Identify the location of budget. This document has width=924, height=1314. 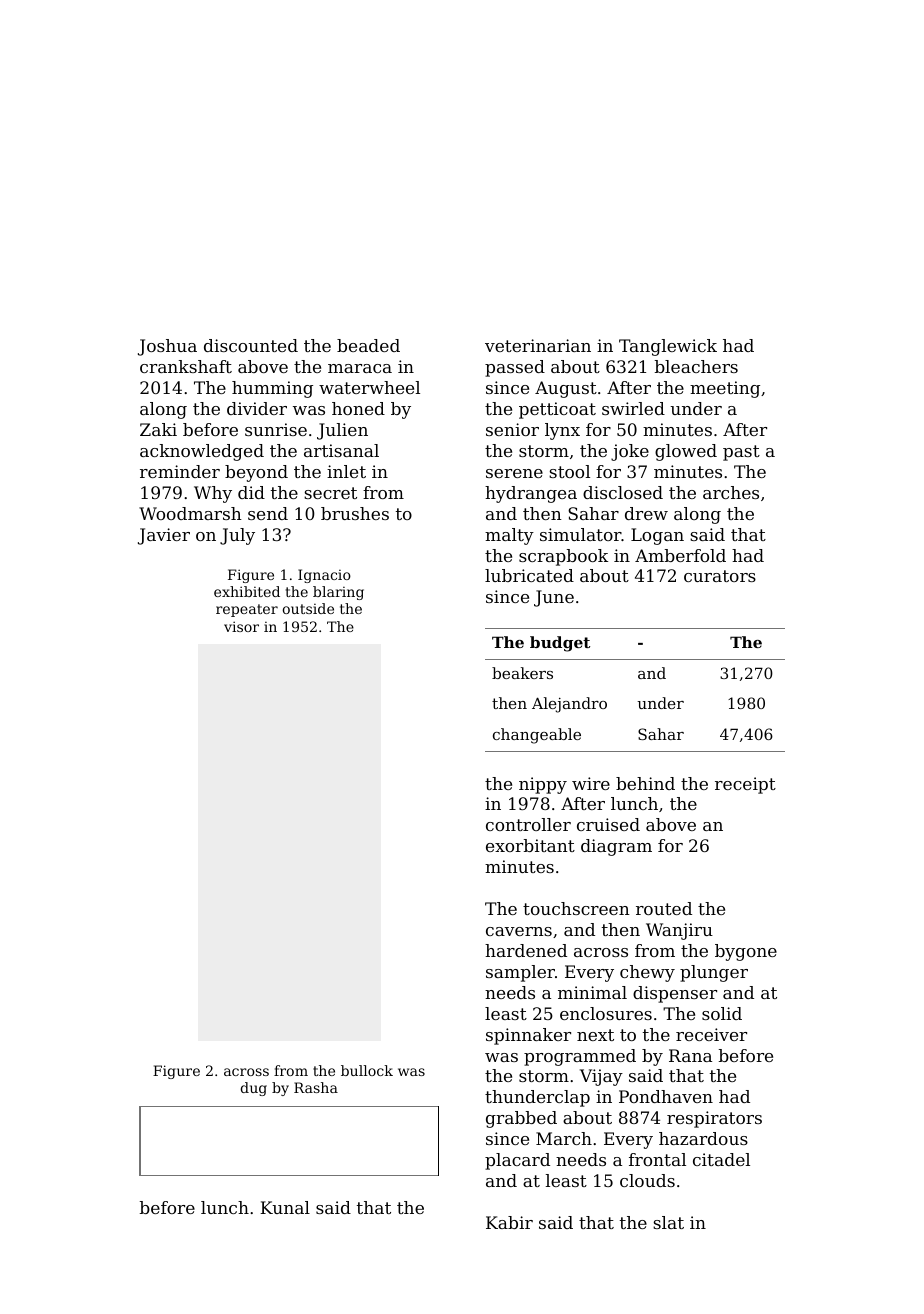
(560, 644).
